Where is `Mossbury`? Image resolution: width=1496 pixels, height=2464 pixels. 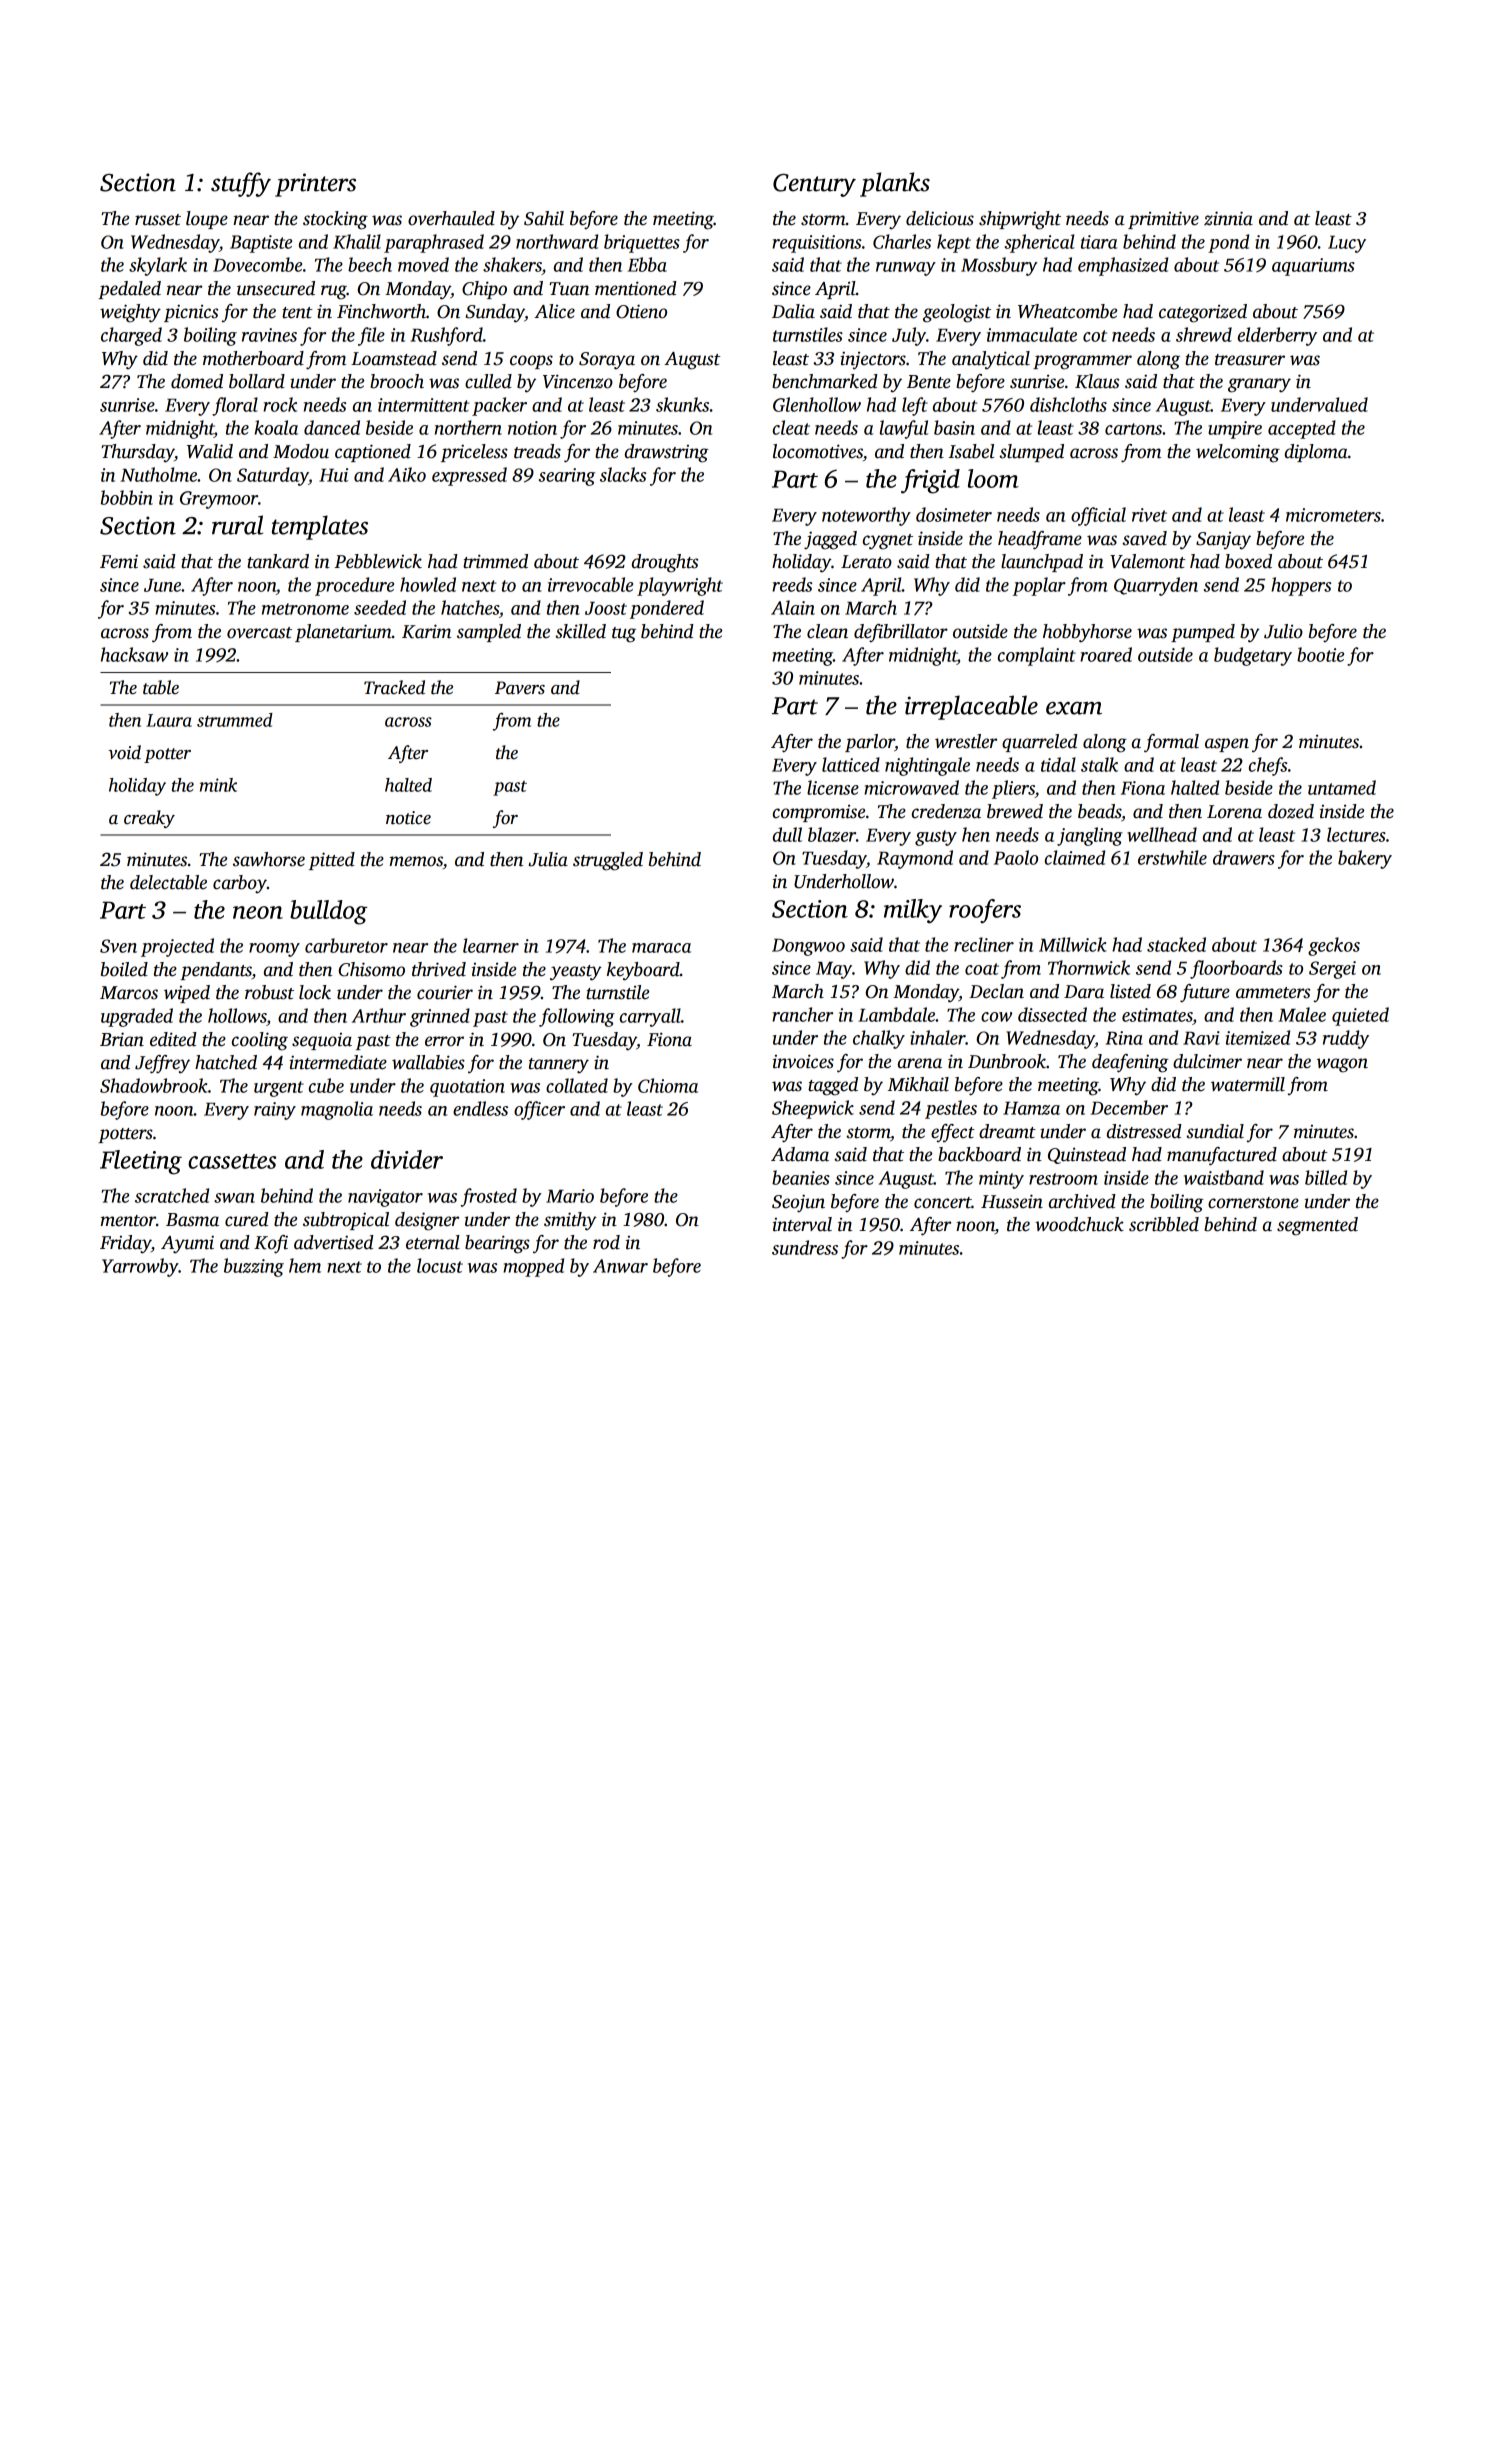
Mossbury is located at coordinates (999, 266).
